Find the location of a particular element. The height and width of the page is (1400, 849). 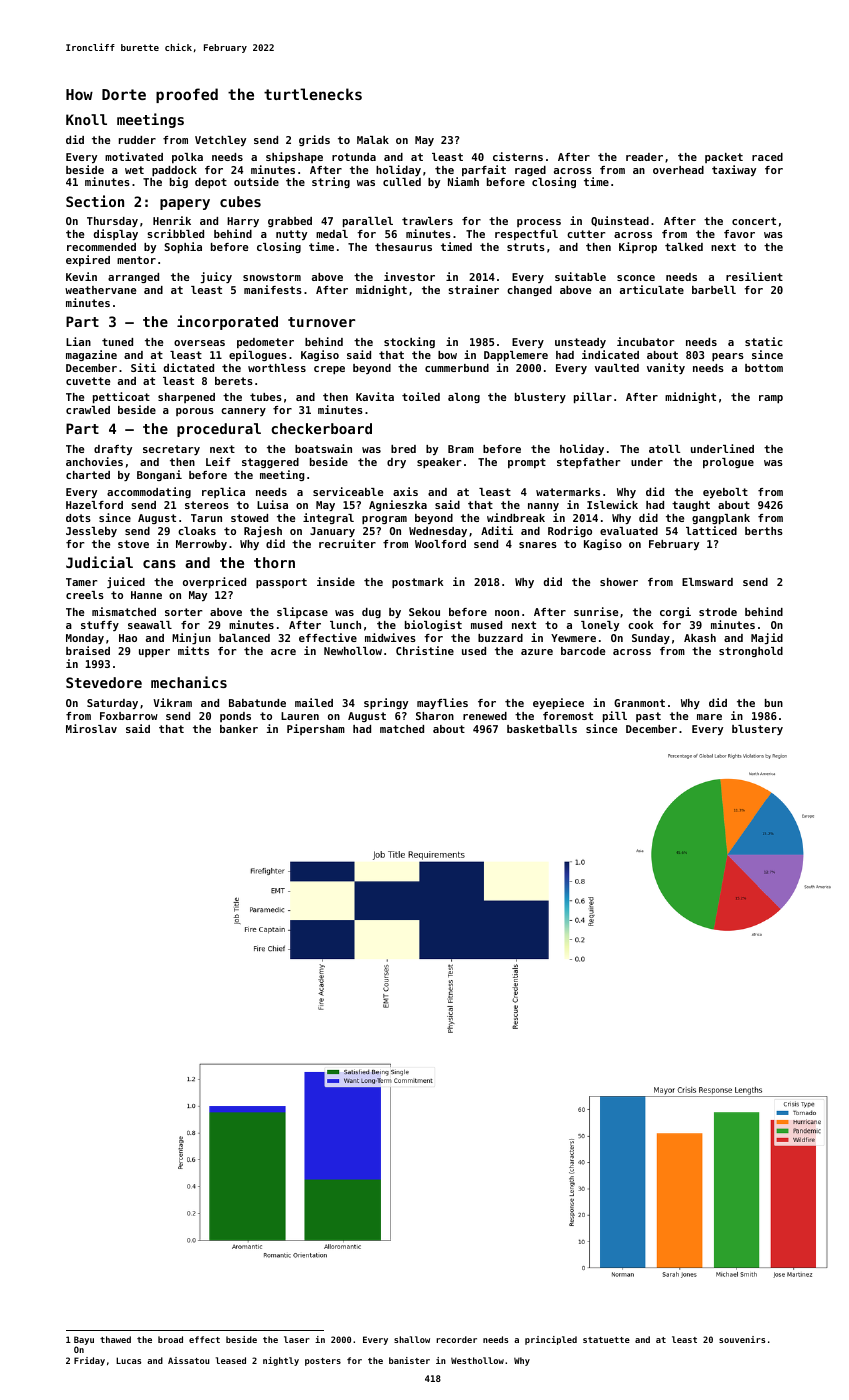

Bayu is located at coordinates (84, 1340).
